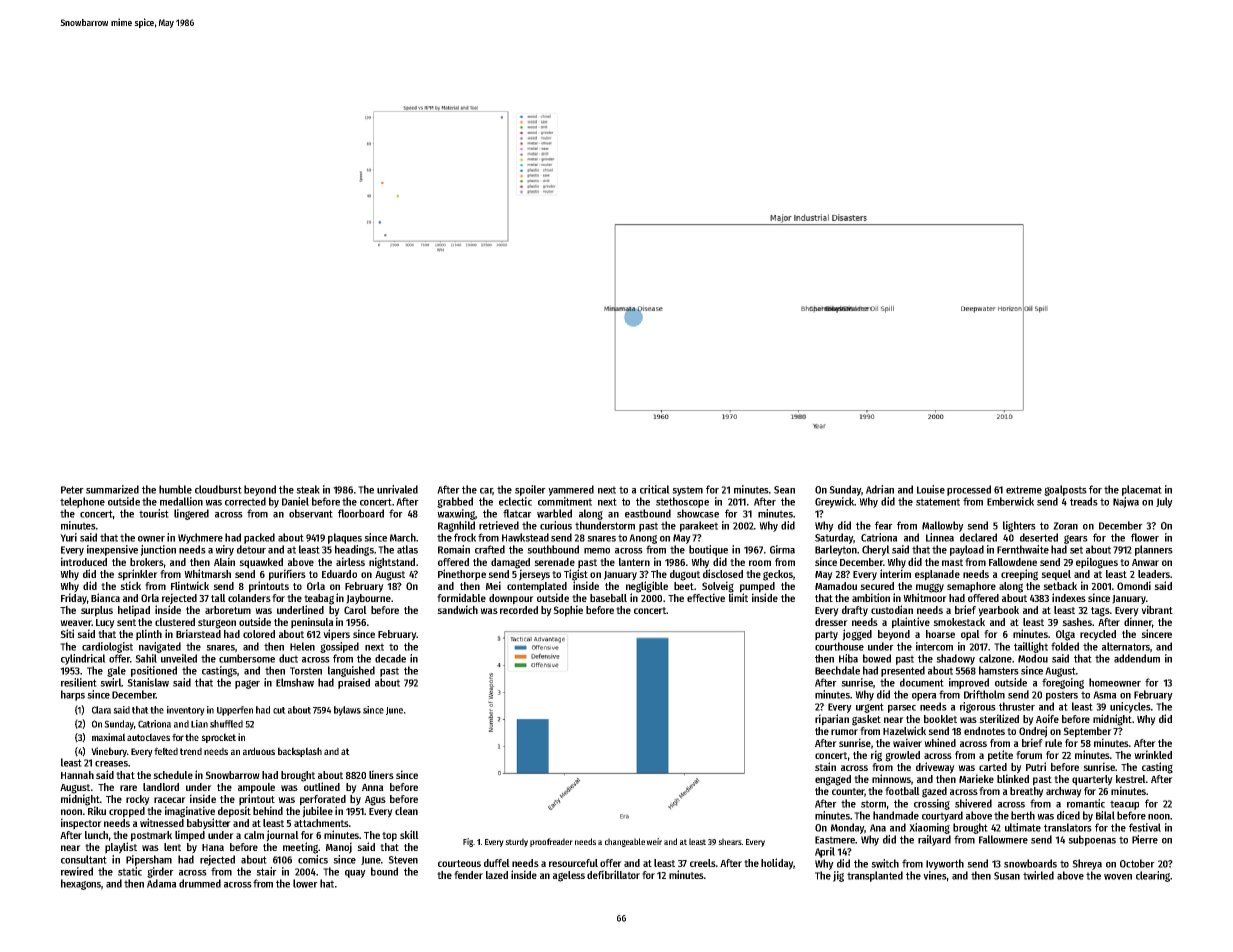  What do you see at coordinates (1131, 779) in the screenshot?
I see `kestrel` at bounding box center [1131, 779].
